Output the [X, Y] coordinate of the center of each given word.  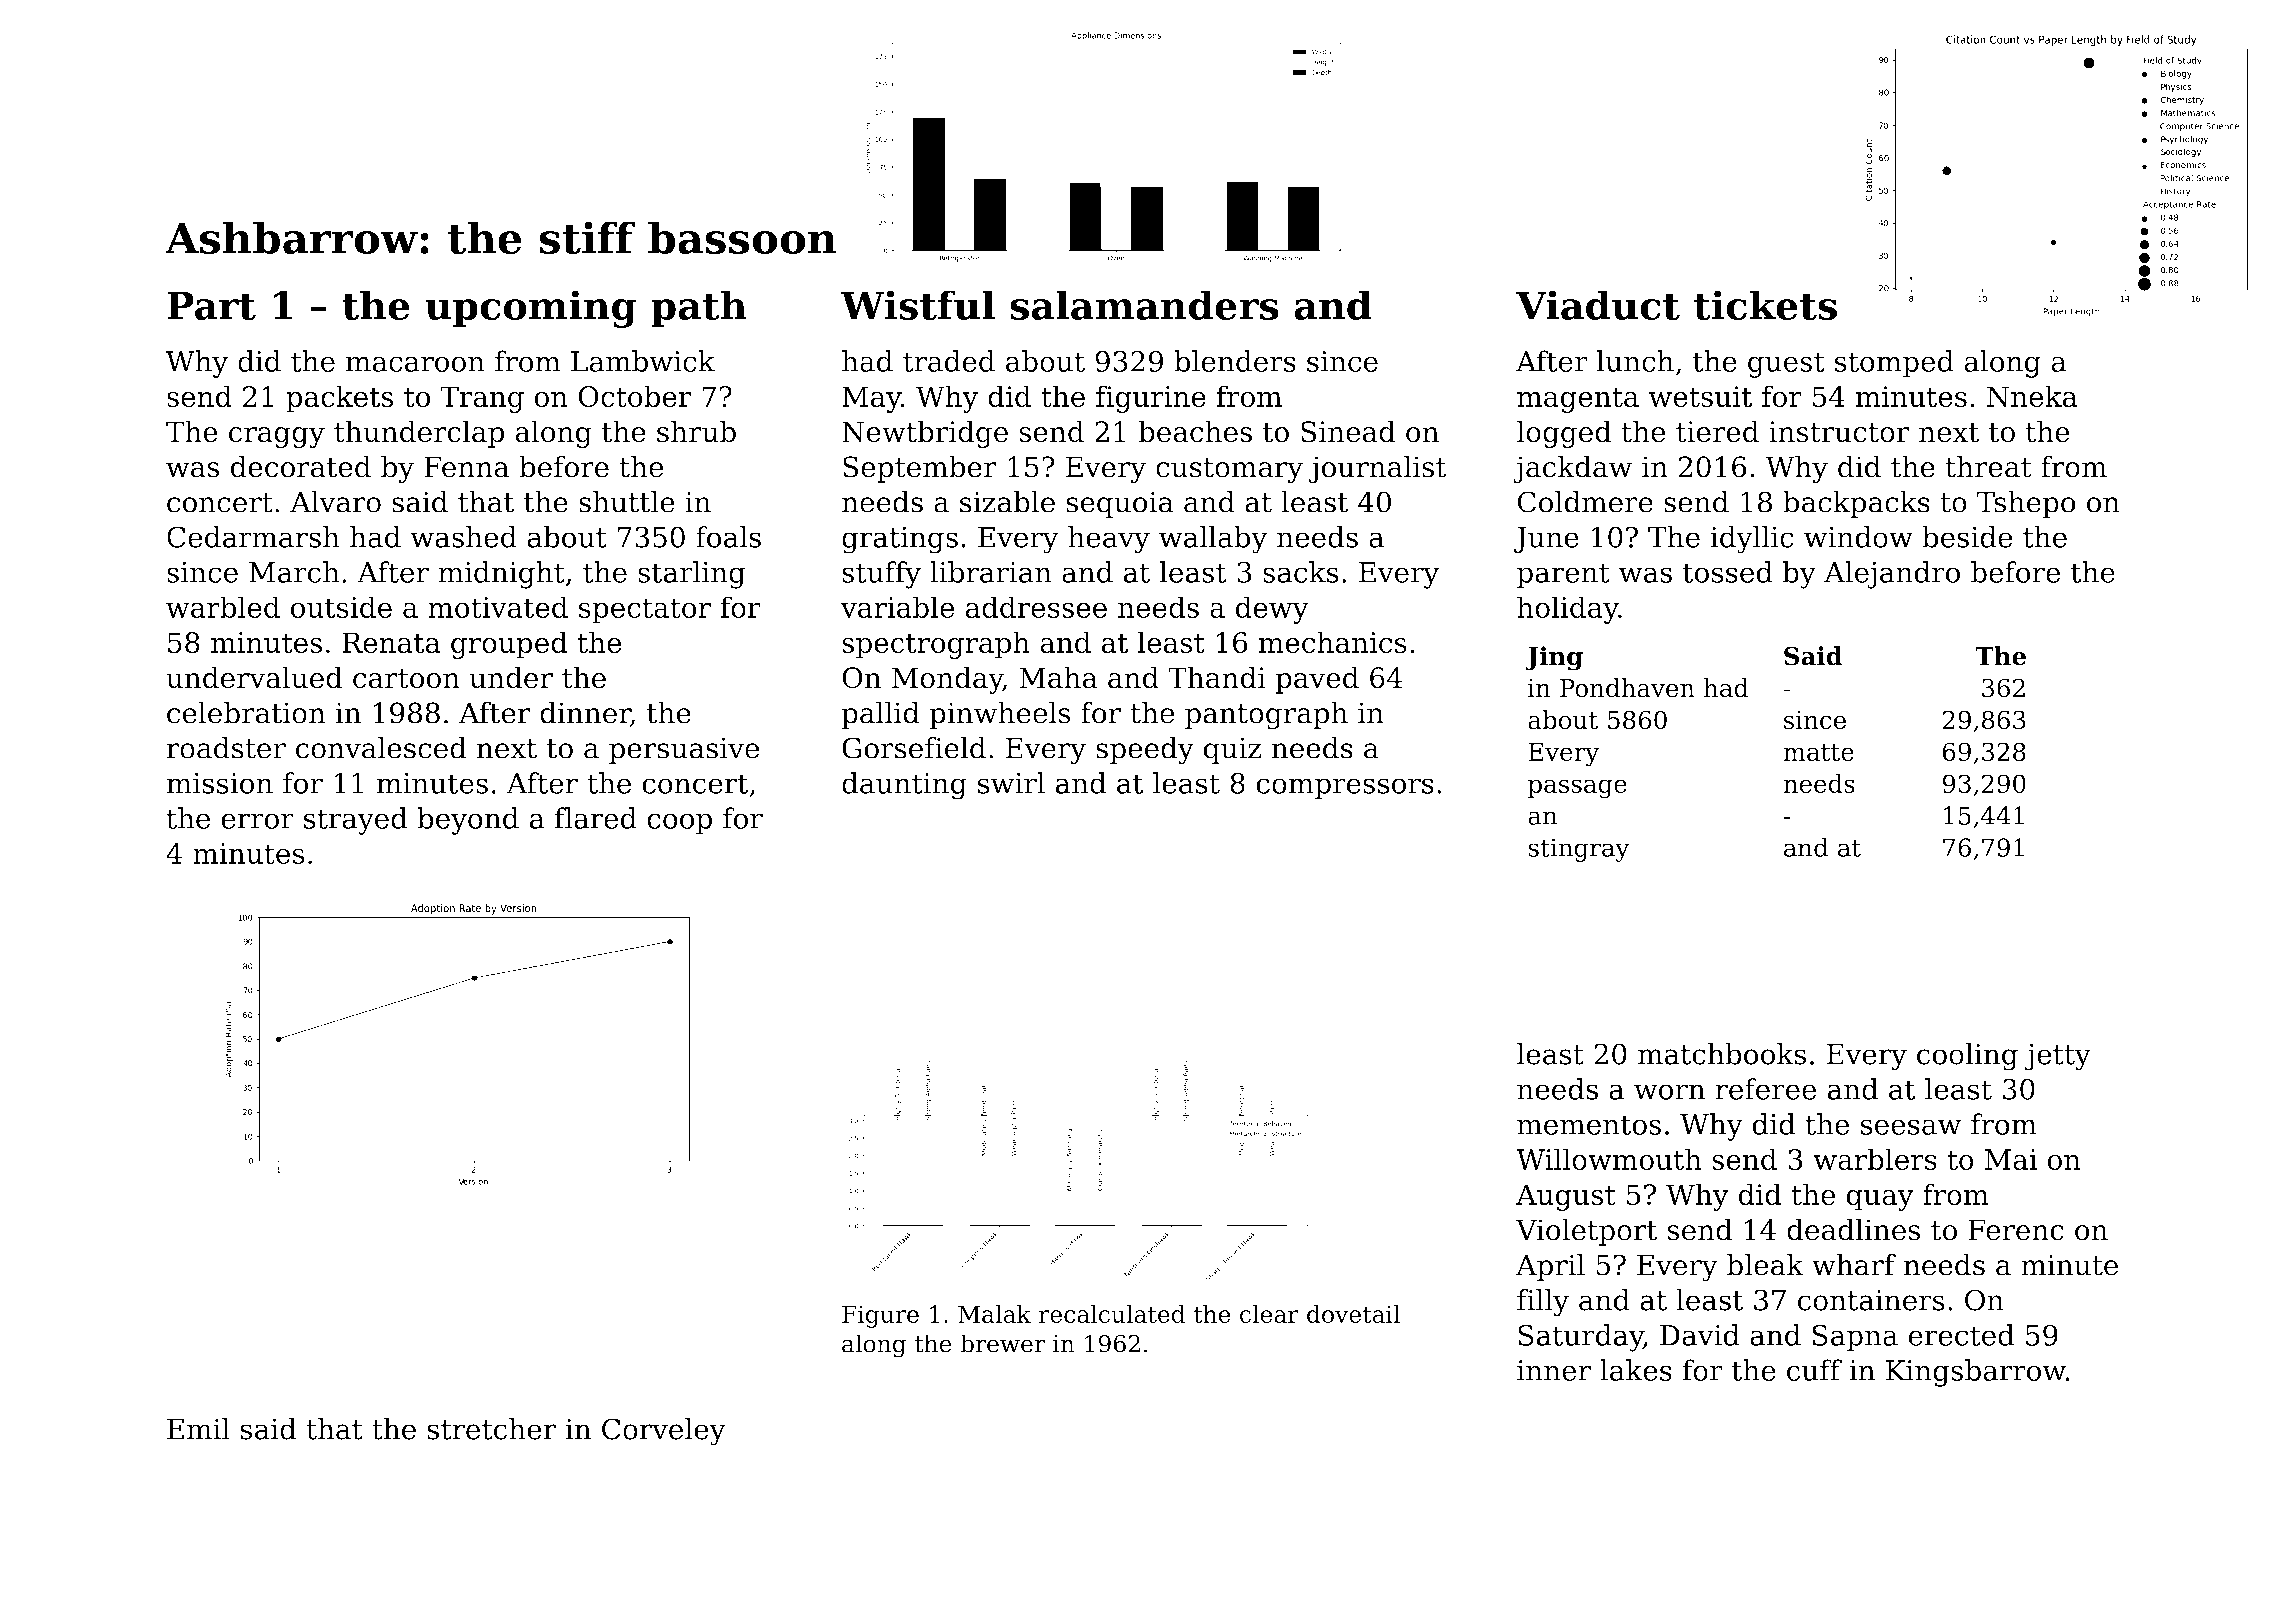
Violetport [1586, 1232]
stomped [1894, 364]
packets [340, 399]
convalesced [381, 748]
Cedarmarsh [253, 537]
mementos [1589, 1125]
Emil [198, 1429]
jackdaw [1572, 469]
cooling [1967, 1057]
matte [1818, 752]
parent [1563, 576]
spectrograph [936, 645]
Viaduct [1598, 305]
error [257, 821]
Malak [994, 1314]
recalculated [1112, 1314]
